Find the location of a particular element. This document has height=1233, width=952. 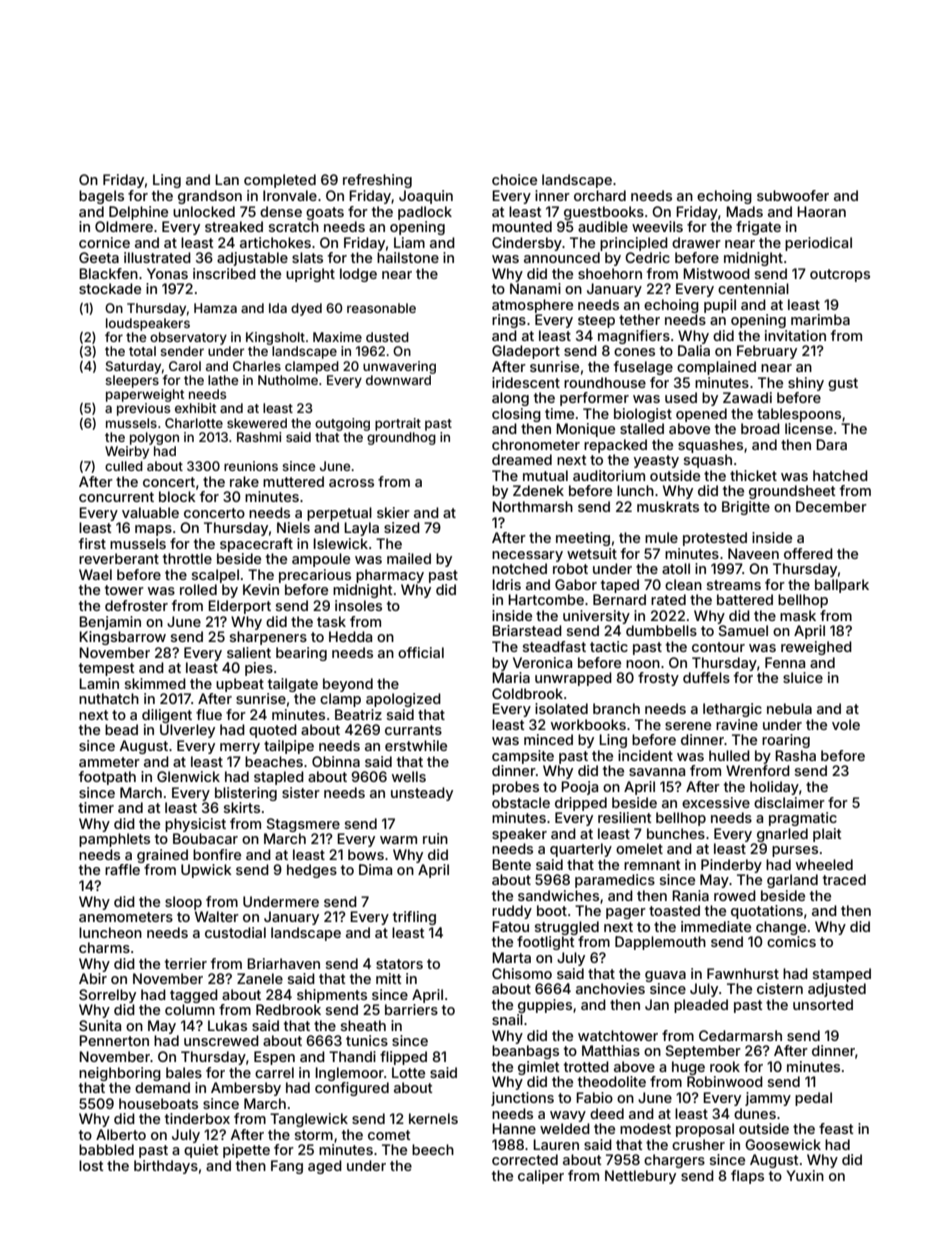

sized is located at coordinates (402, 527).
